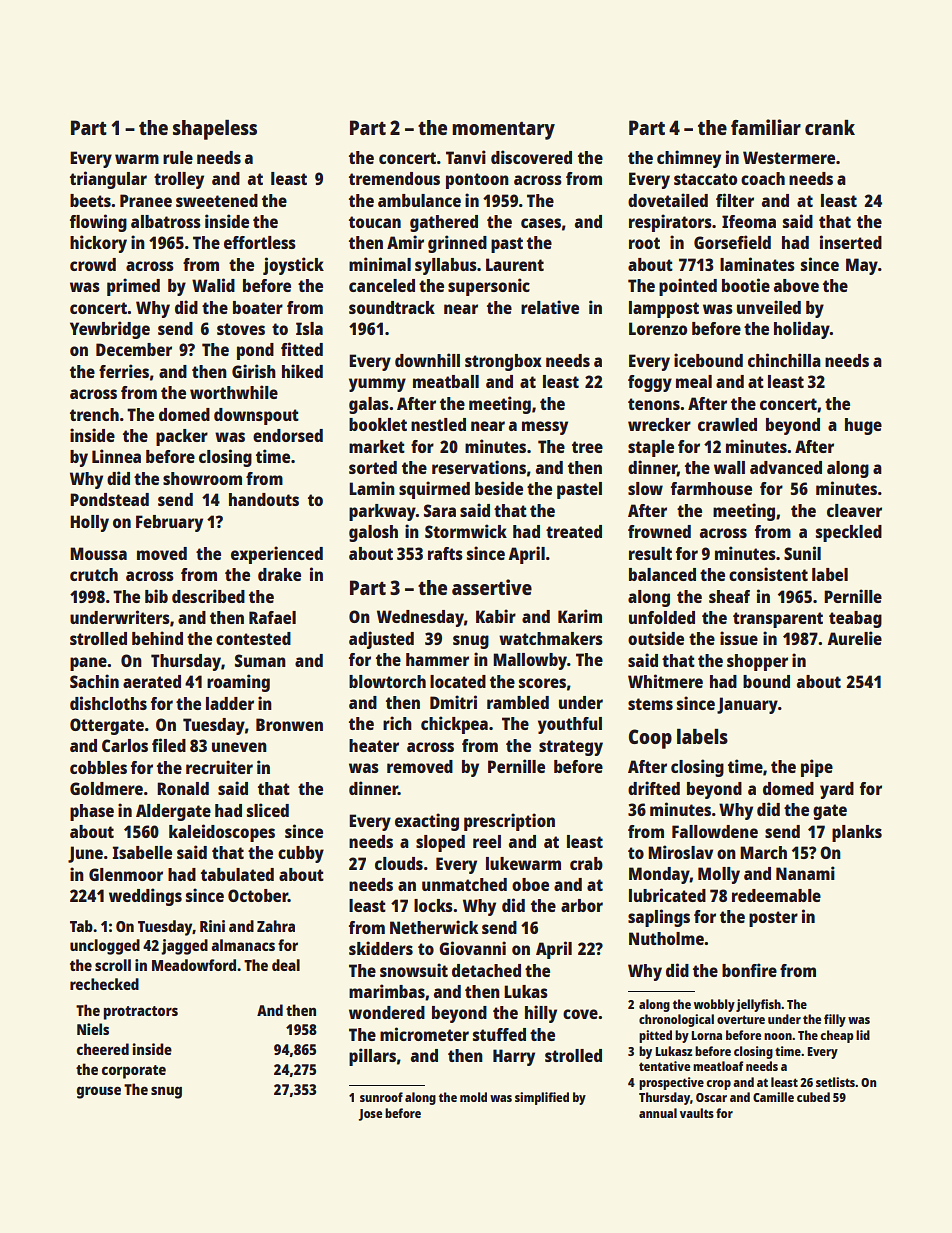 This screenshot has height=1233, width=952. What do you see at coordinates (492, 587) in the screenshot?
I see `assertive` at bounding box center [492, 587].
